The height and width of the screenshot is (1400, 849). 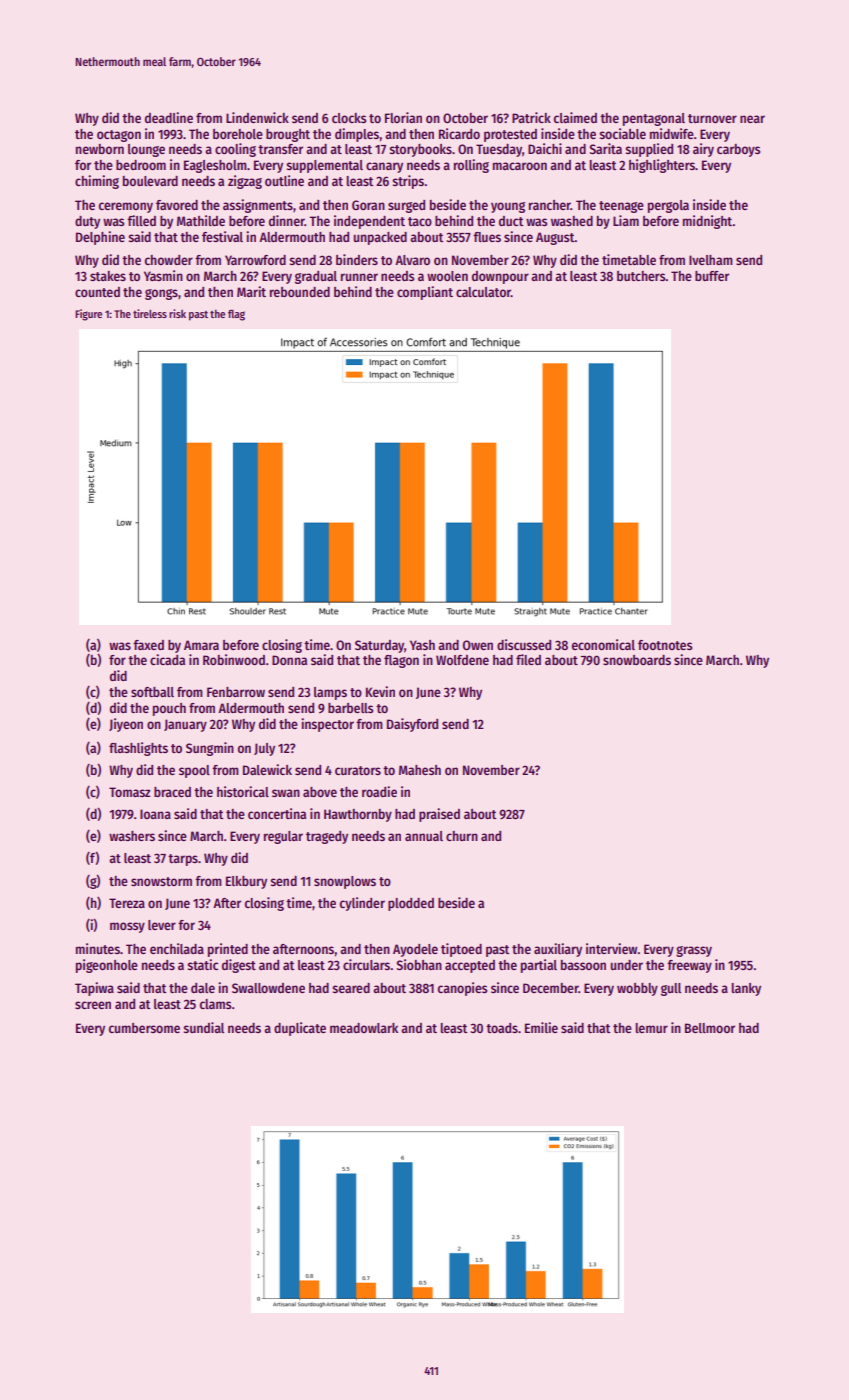 What do you see at coordinates (752, 119) in the screenshot?
I see `near` at bounding box center [752, 119].
